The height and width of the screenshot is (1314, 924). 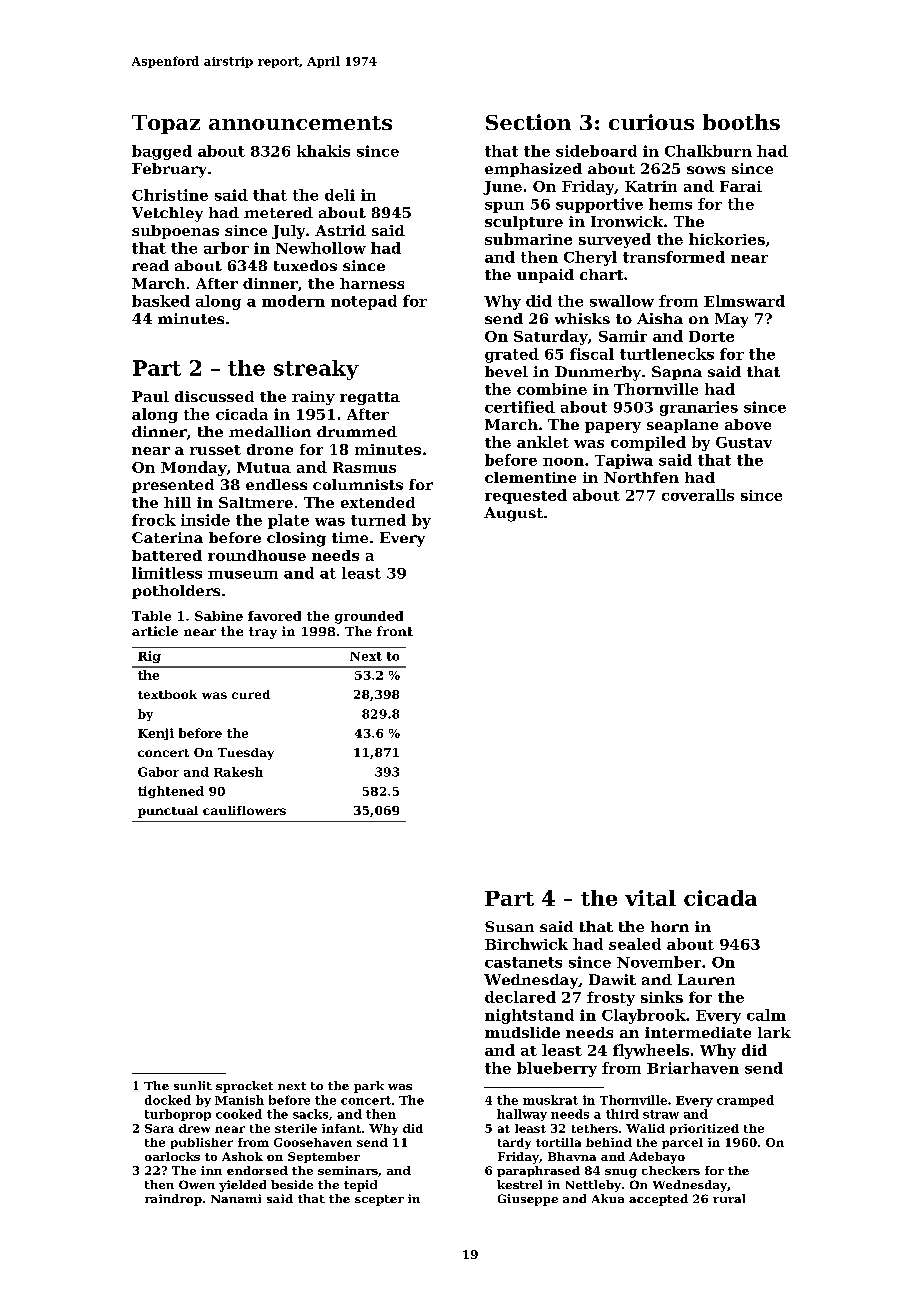 What do you see at coordinates (706, 170) in the screenshot?
I see `sows` at bounding box center [706, 170].
